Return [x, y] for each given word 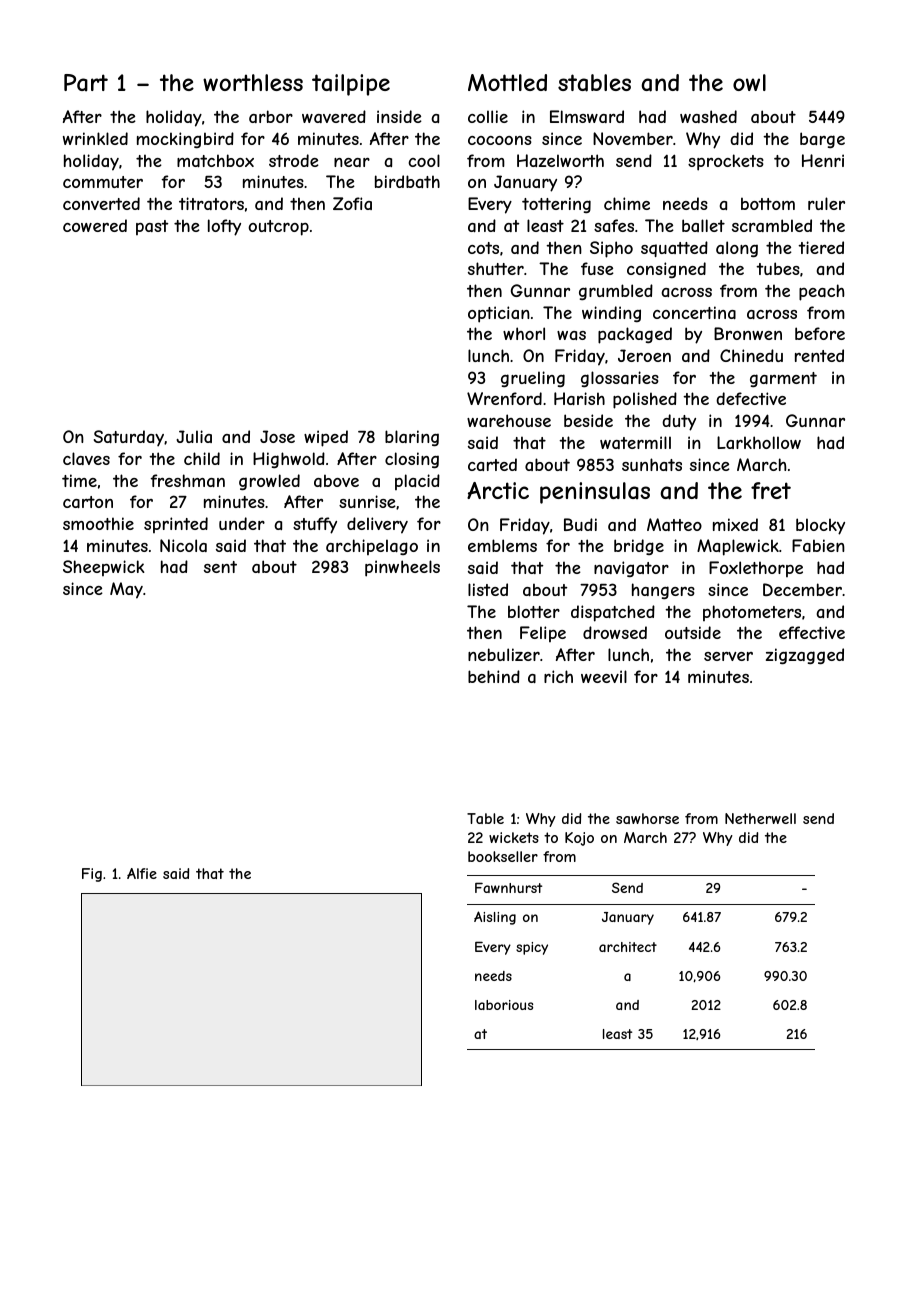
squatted [674, 249]
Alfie [142, 873]
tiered [821, 247]
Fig [92, 875]
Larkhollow [759, 442]
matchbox [215, 160]
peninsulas [595, 493]
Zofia [352, 203]
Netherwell [760, 818]
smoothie [98, 523]
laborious [504, 1005]
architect [628, 947]
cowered [95, 225]
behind [494, 676]
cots [483, 248]
